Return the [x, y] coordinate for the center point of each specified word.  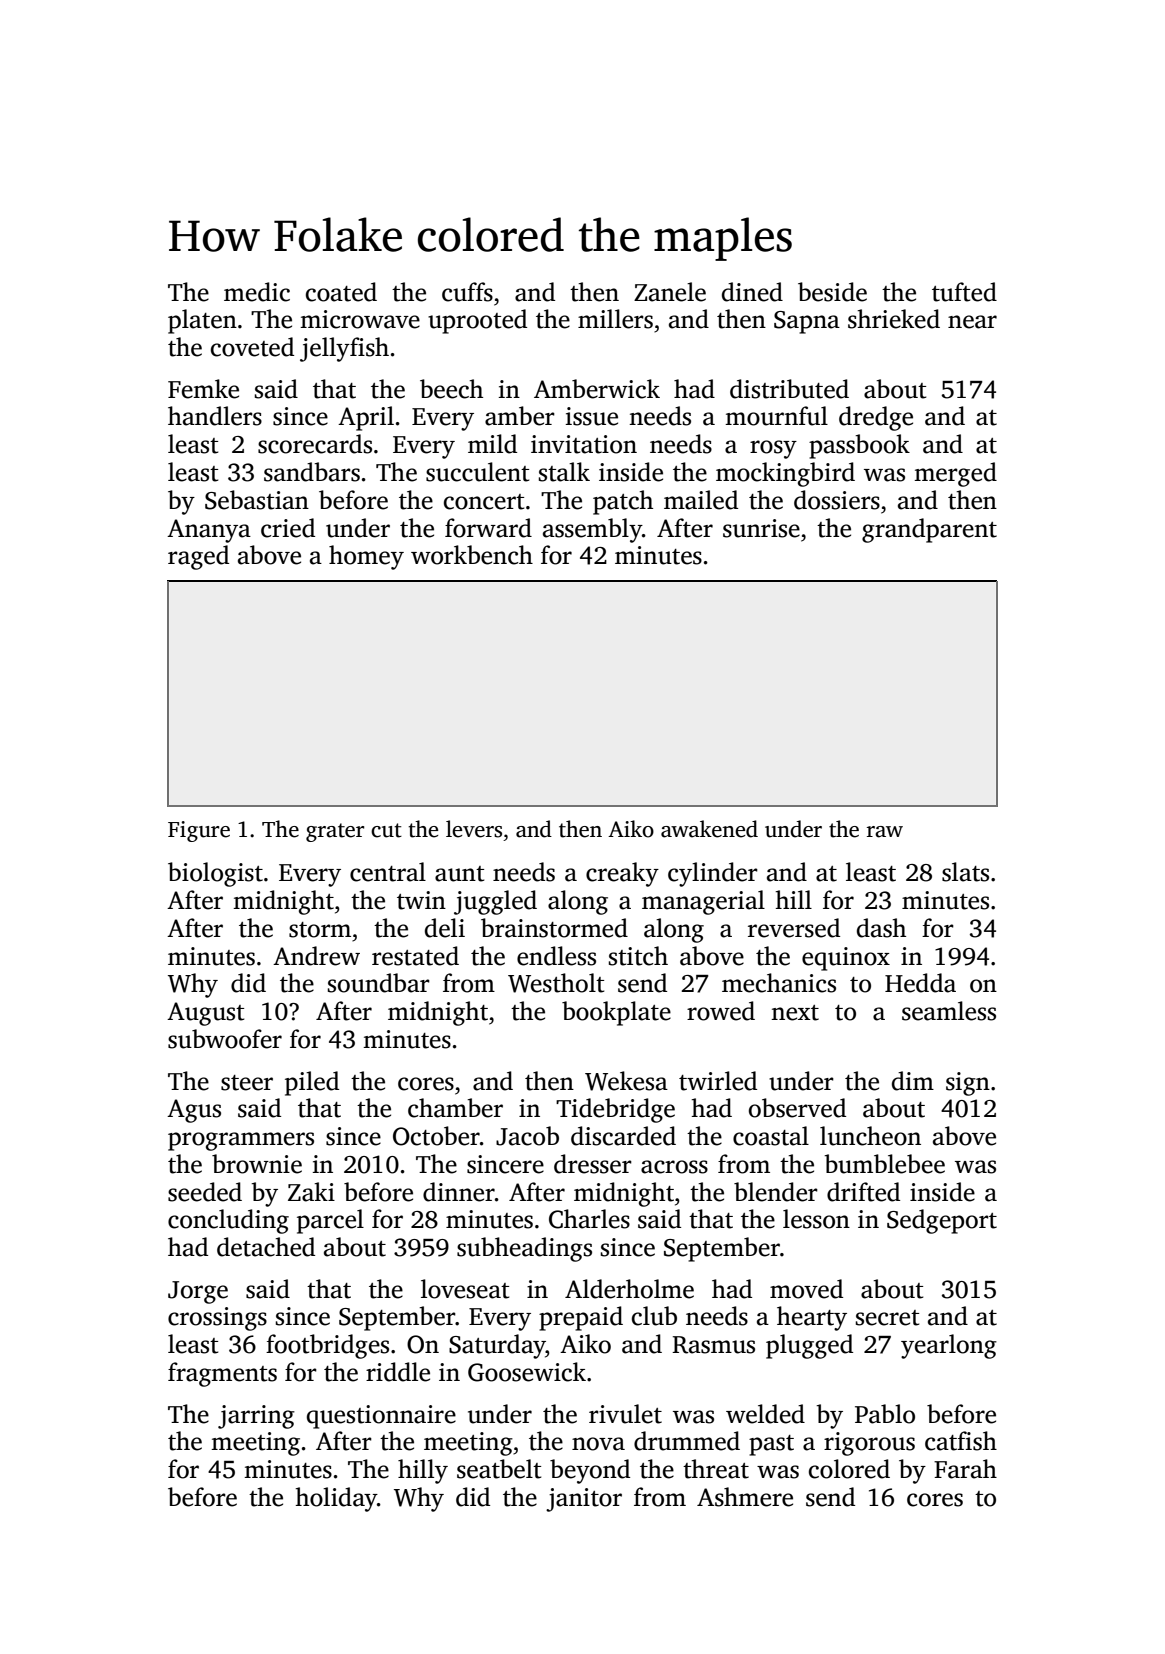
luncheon [870, 1136]
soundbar [379, 983]
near [972, 322]
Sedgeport [942, 1221]
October [436, 1136]
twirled [718, 1081]
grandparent [929, 530]
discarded [623, 1136]
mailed [701, 500]
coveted [252, 347]
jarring [256, 1417]
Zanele [670, 292]
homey [366, 557]
